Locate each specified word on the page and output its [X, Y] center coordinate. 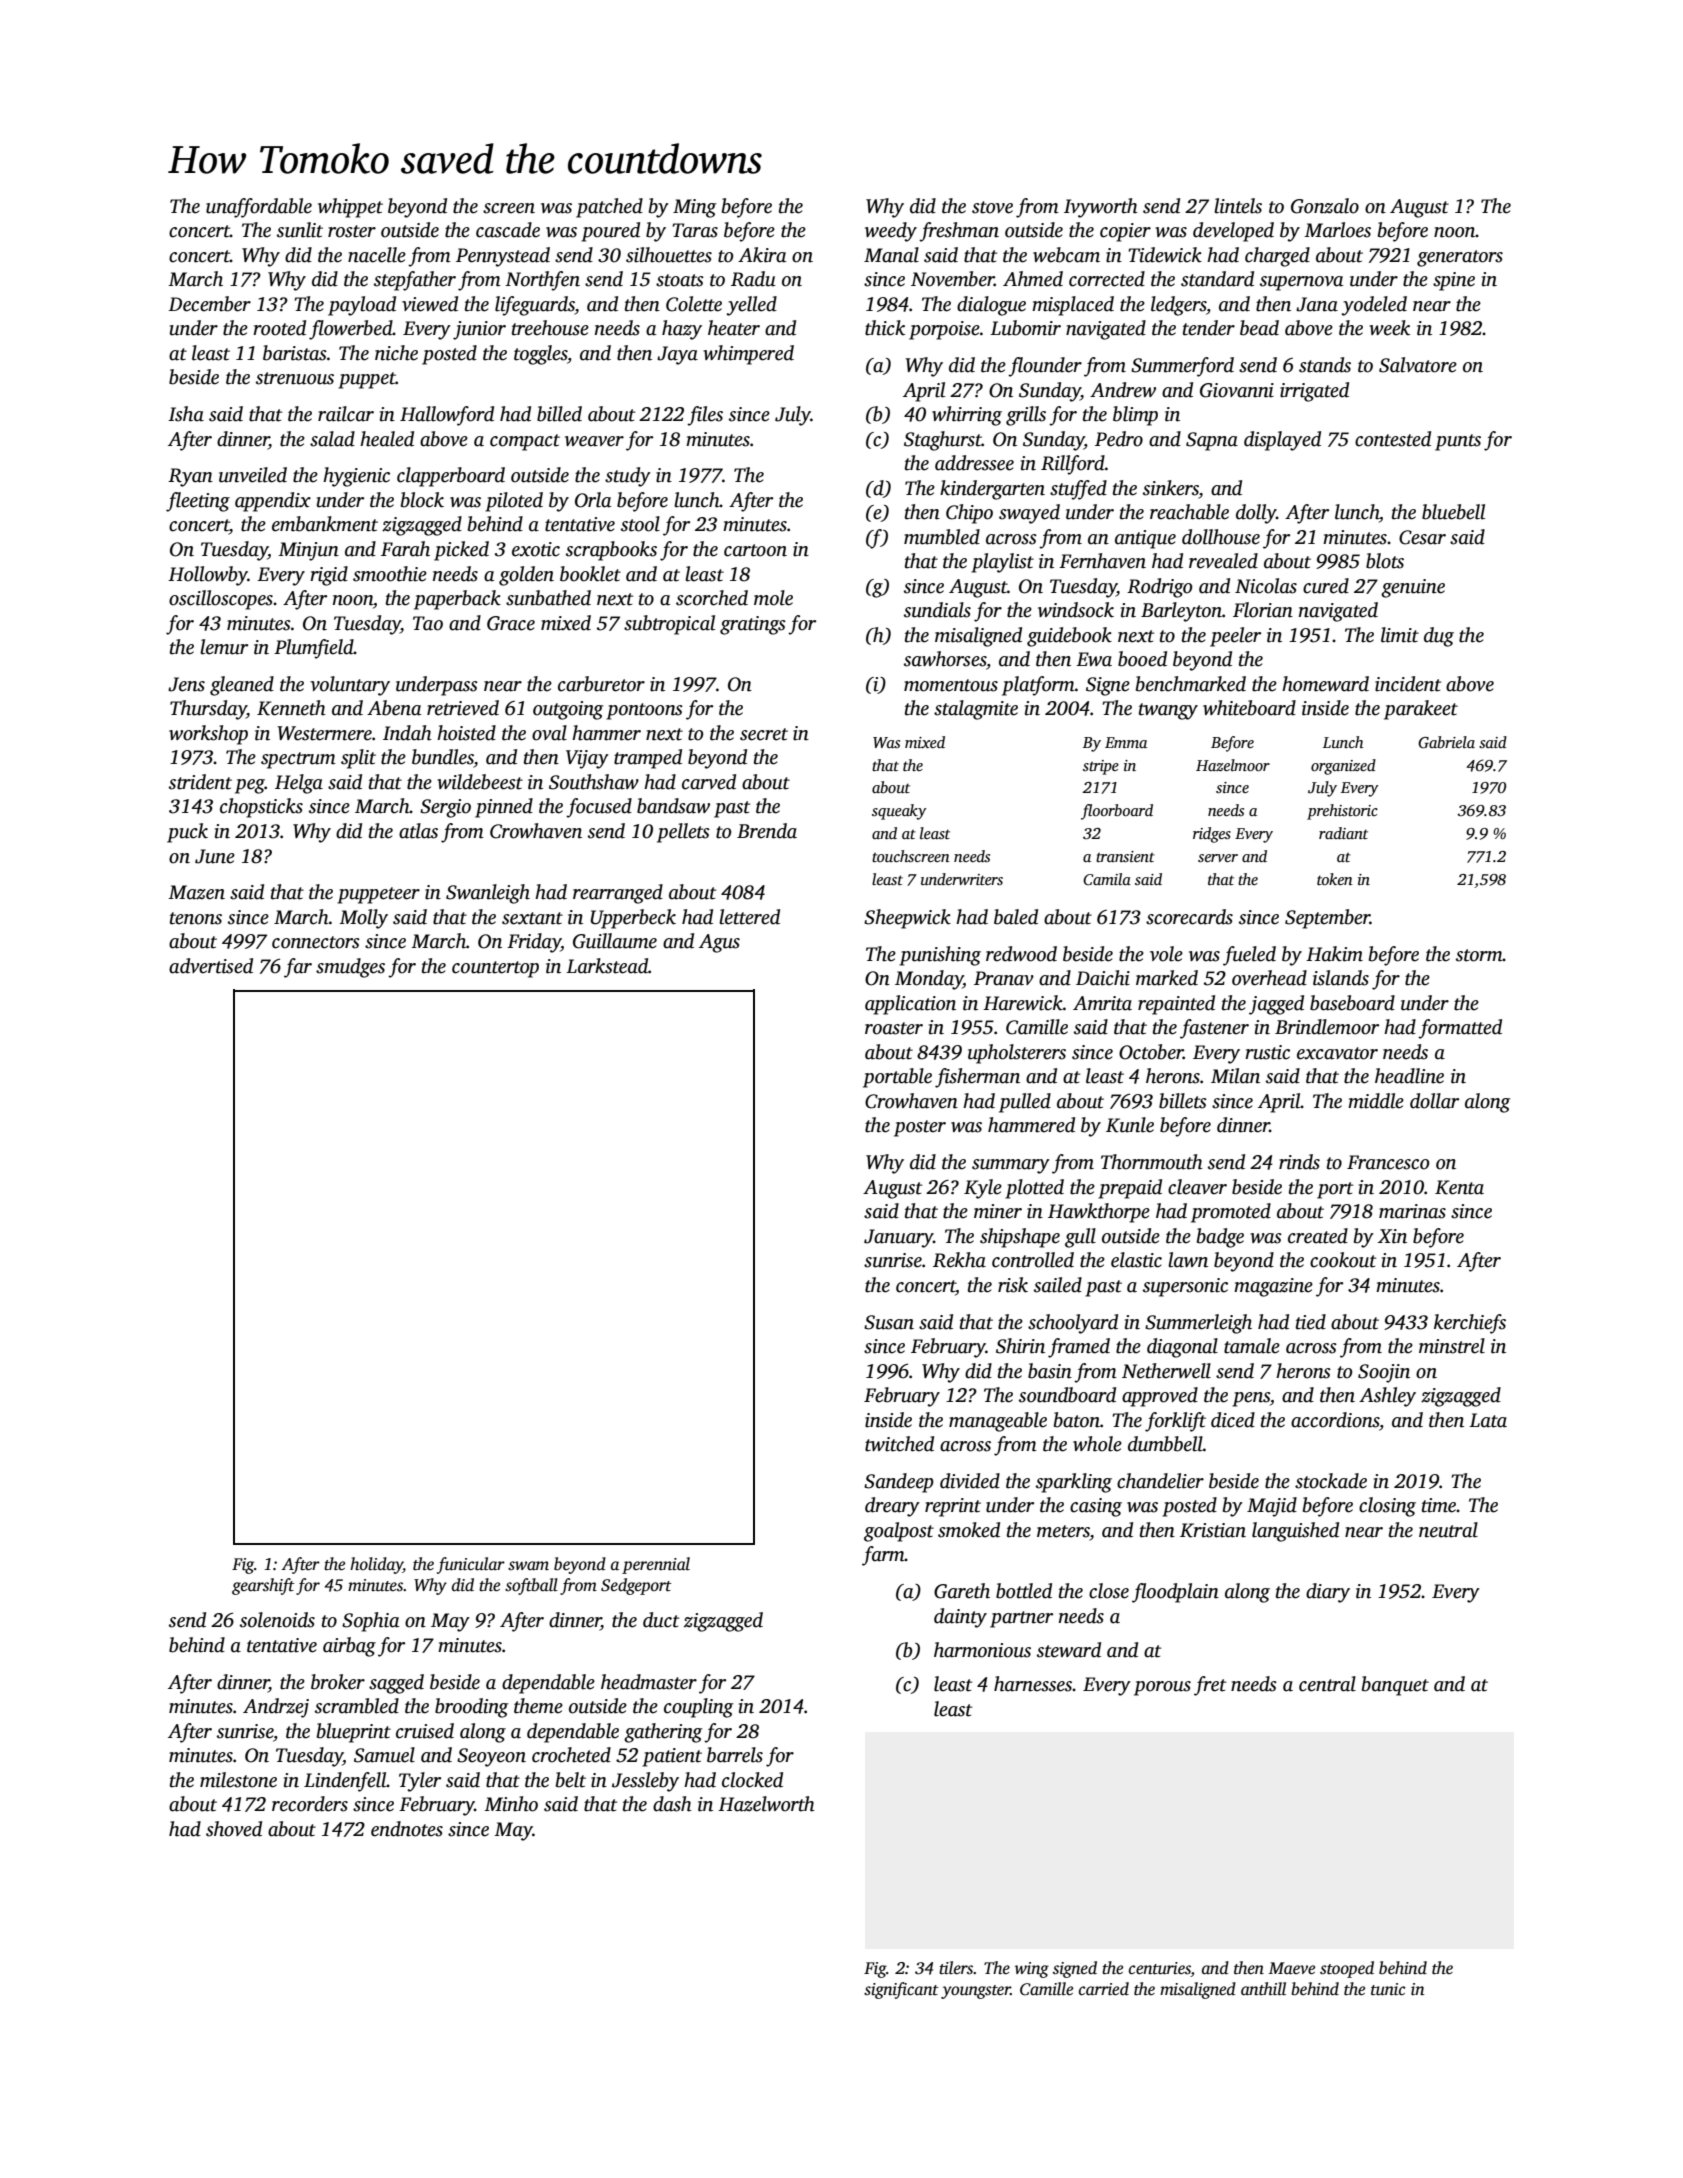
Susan [889, 1322]
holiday [376, 1565]
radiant [1343, 833]
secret [764, 734]
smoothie [390, 574]
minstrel [1452, 1346]
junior [479, 330]
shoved [234, 1829]
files [705, 416]
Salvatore [1418, 365]
